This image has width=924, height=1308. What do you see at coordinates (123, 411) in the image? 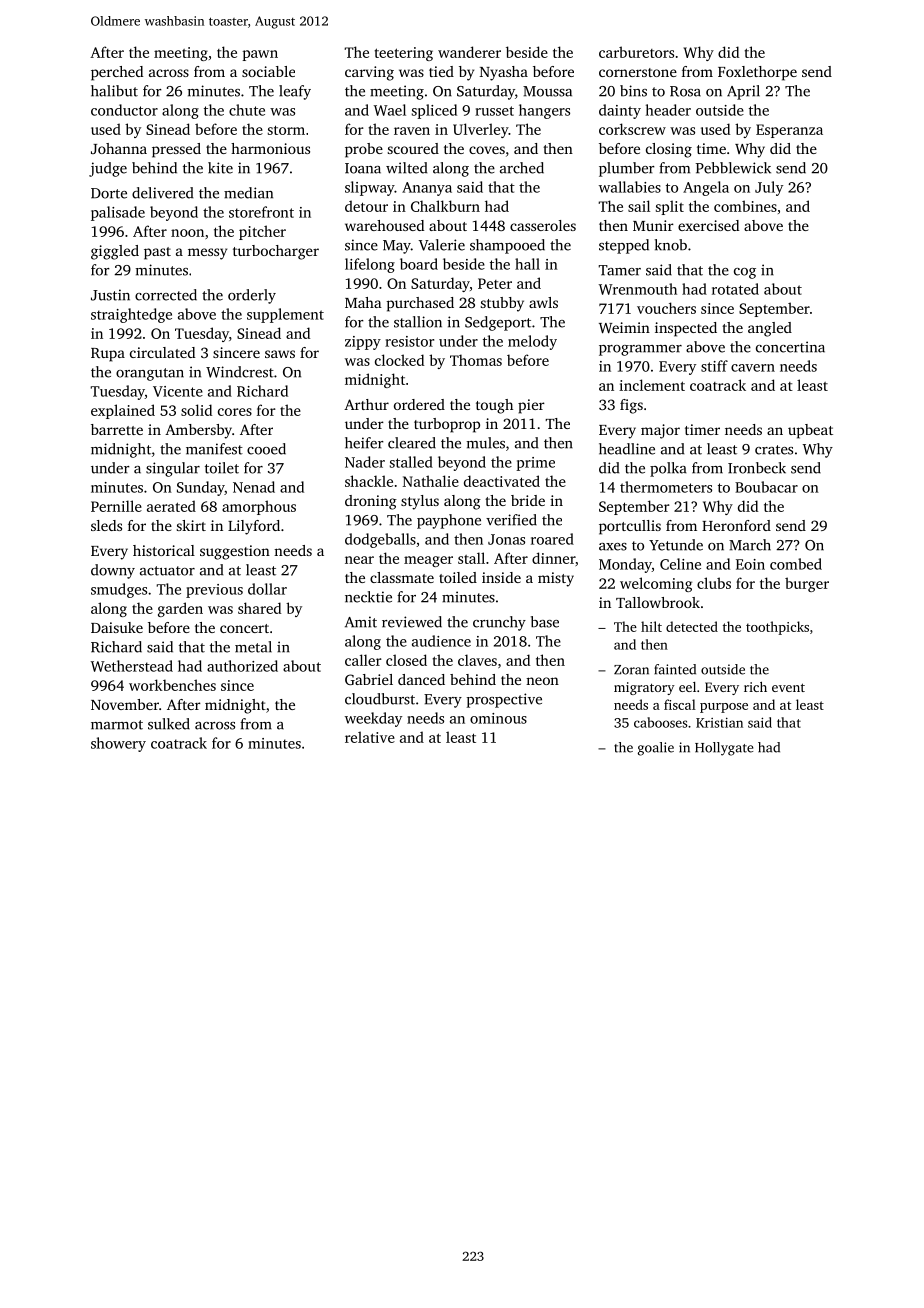
I see `explained` at bounding box center [123, 411].
